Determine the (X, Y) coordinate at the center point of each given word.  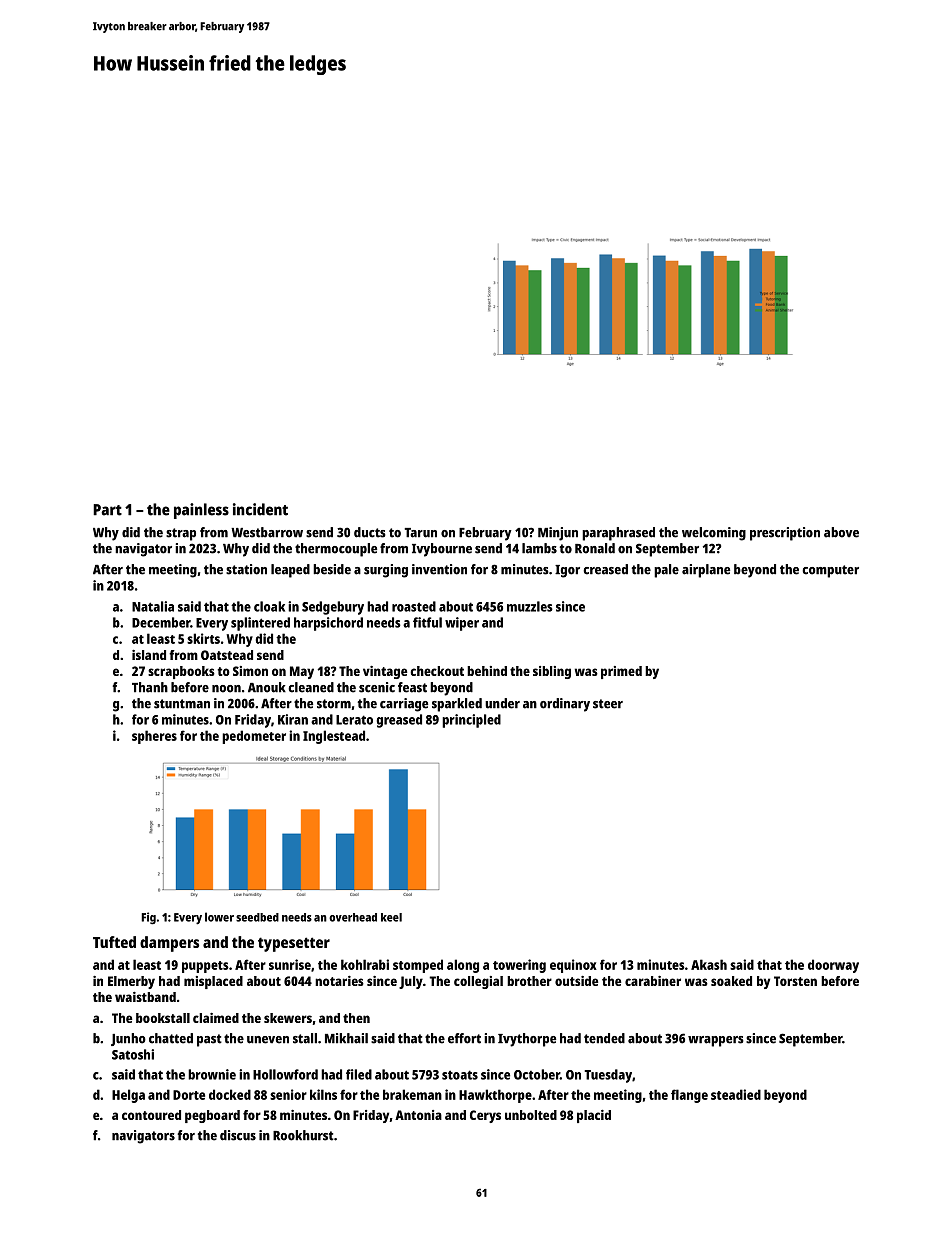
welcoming (714, 534)
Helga (128, 1096)
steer (608, 704)
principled (471, 721)
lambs (539, 548)
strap (181, 534)
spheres (154, 737)
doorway (833, 966)
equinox (573, 966)
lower (219, 917)
